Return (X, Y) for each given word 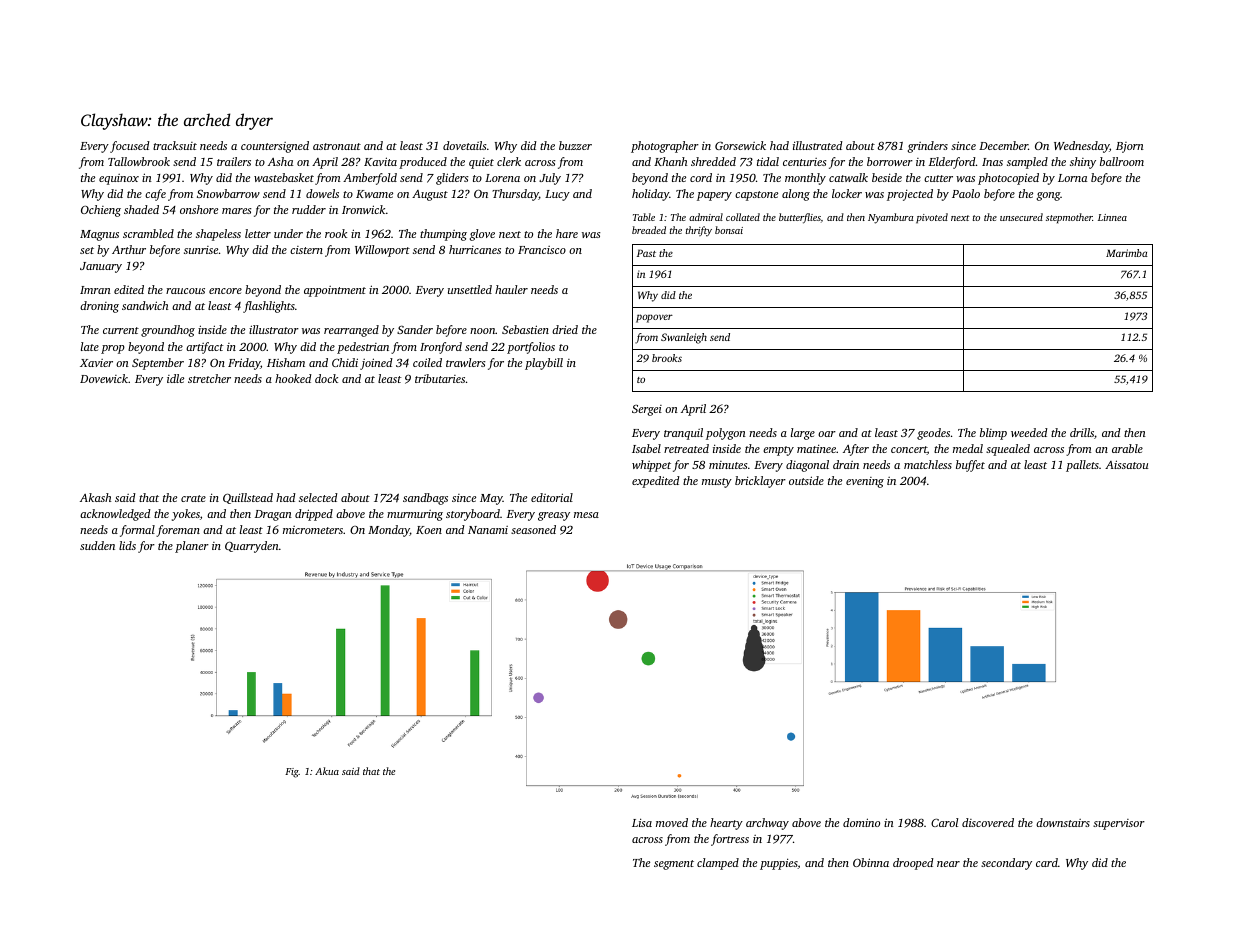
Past (646, 253)
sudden (97, 545)
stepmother (1069, 218)
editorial (552, 497)
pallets (1082, 466)
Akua (327, 771)
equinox (119, 179)
